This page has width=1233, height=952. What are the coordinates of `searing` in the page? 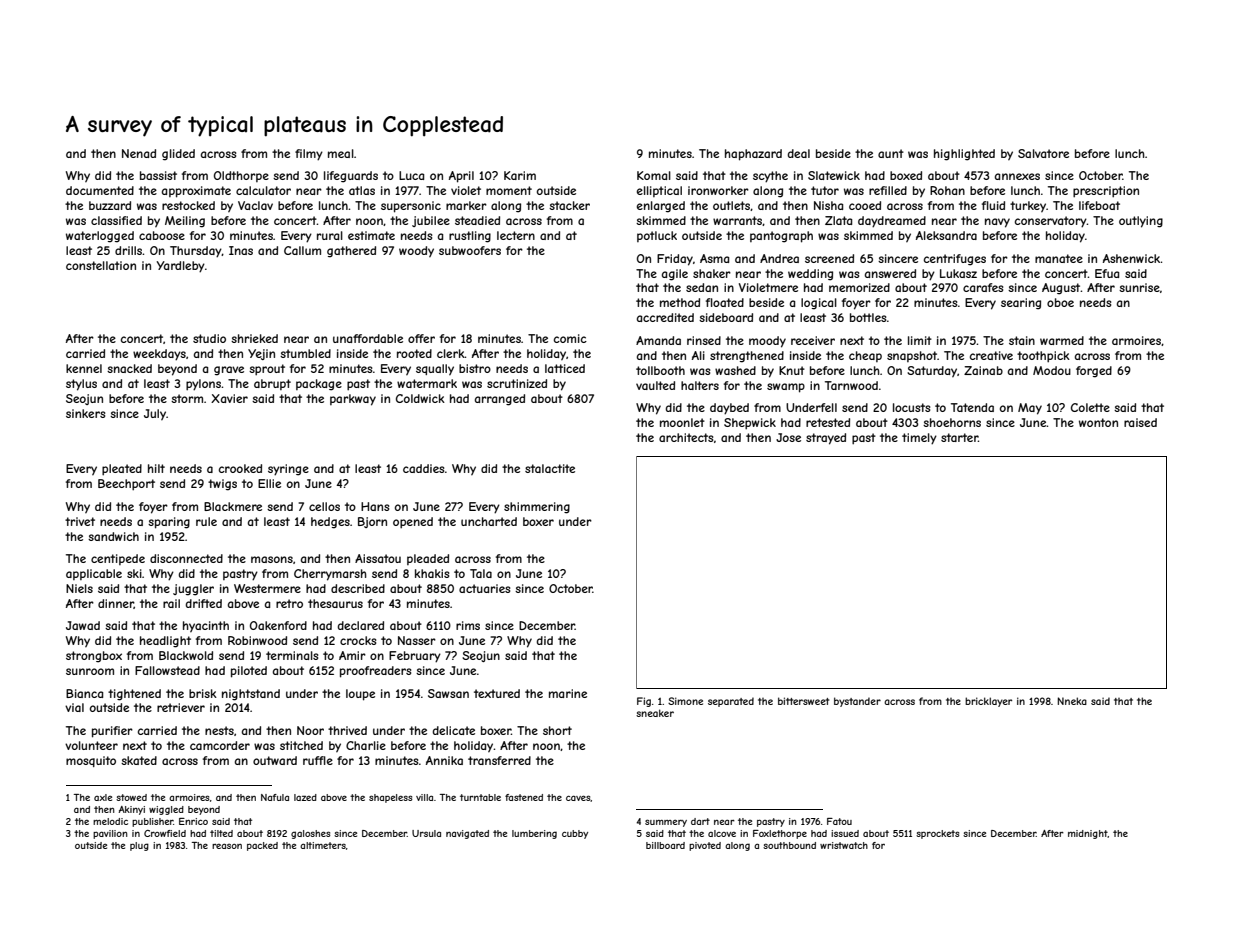 It's located at (1021, 304).
